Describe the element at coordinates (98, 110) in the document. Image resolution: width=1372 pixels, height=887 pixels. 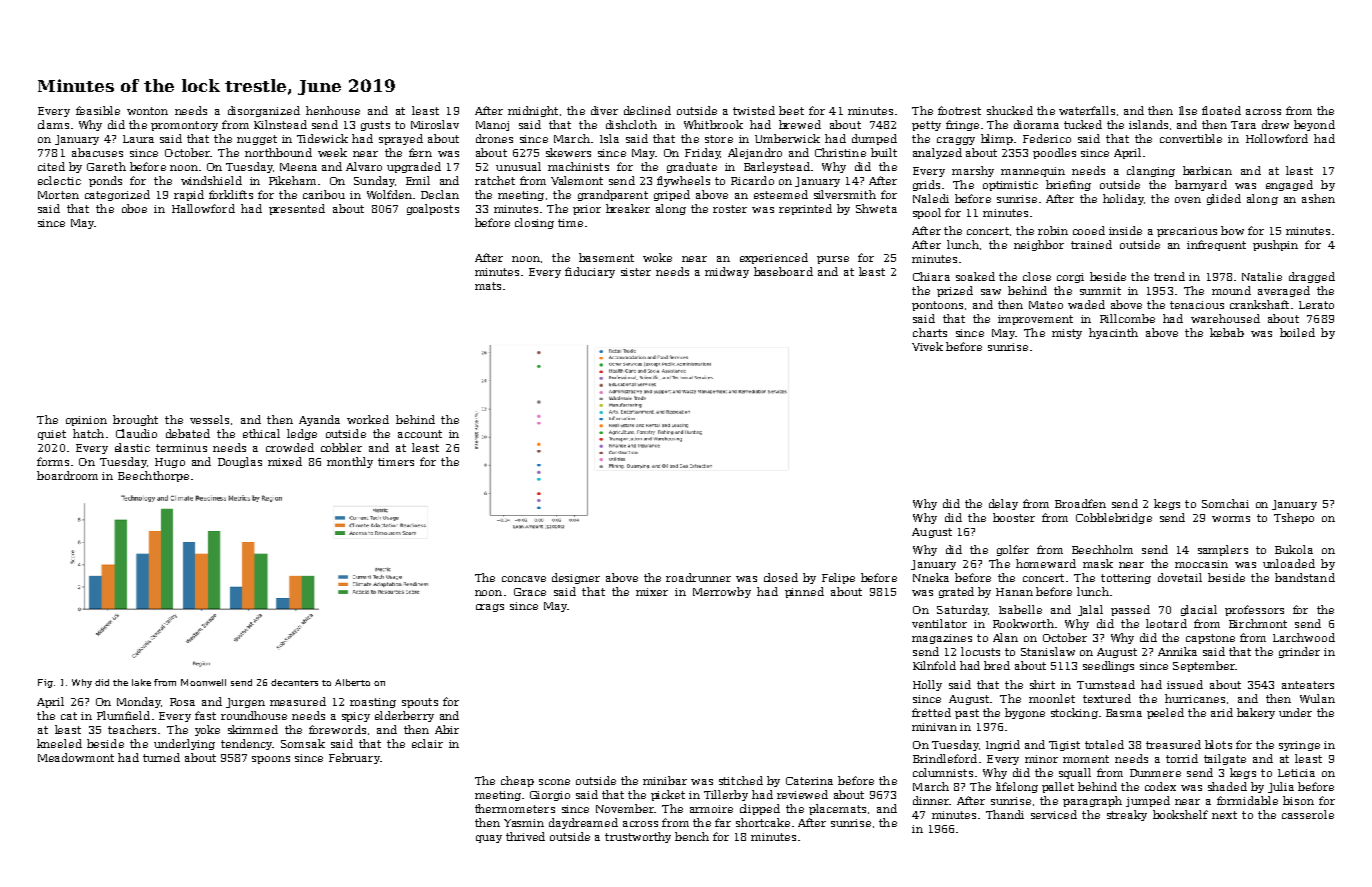
I see `feasible` at that location.
